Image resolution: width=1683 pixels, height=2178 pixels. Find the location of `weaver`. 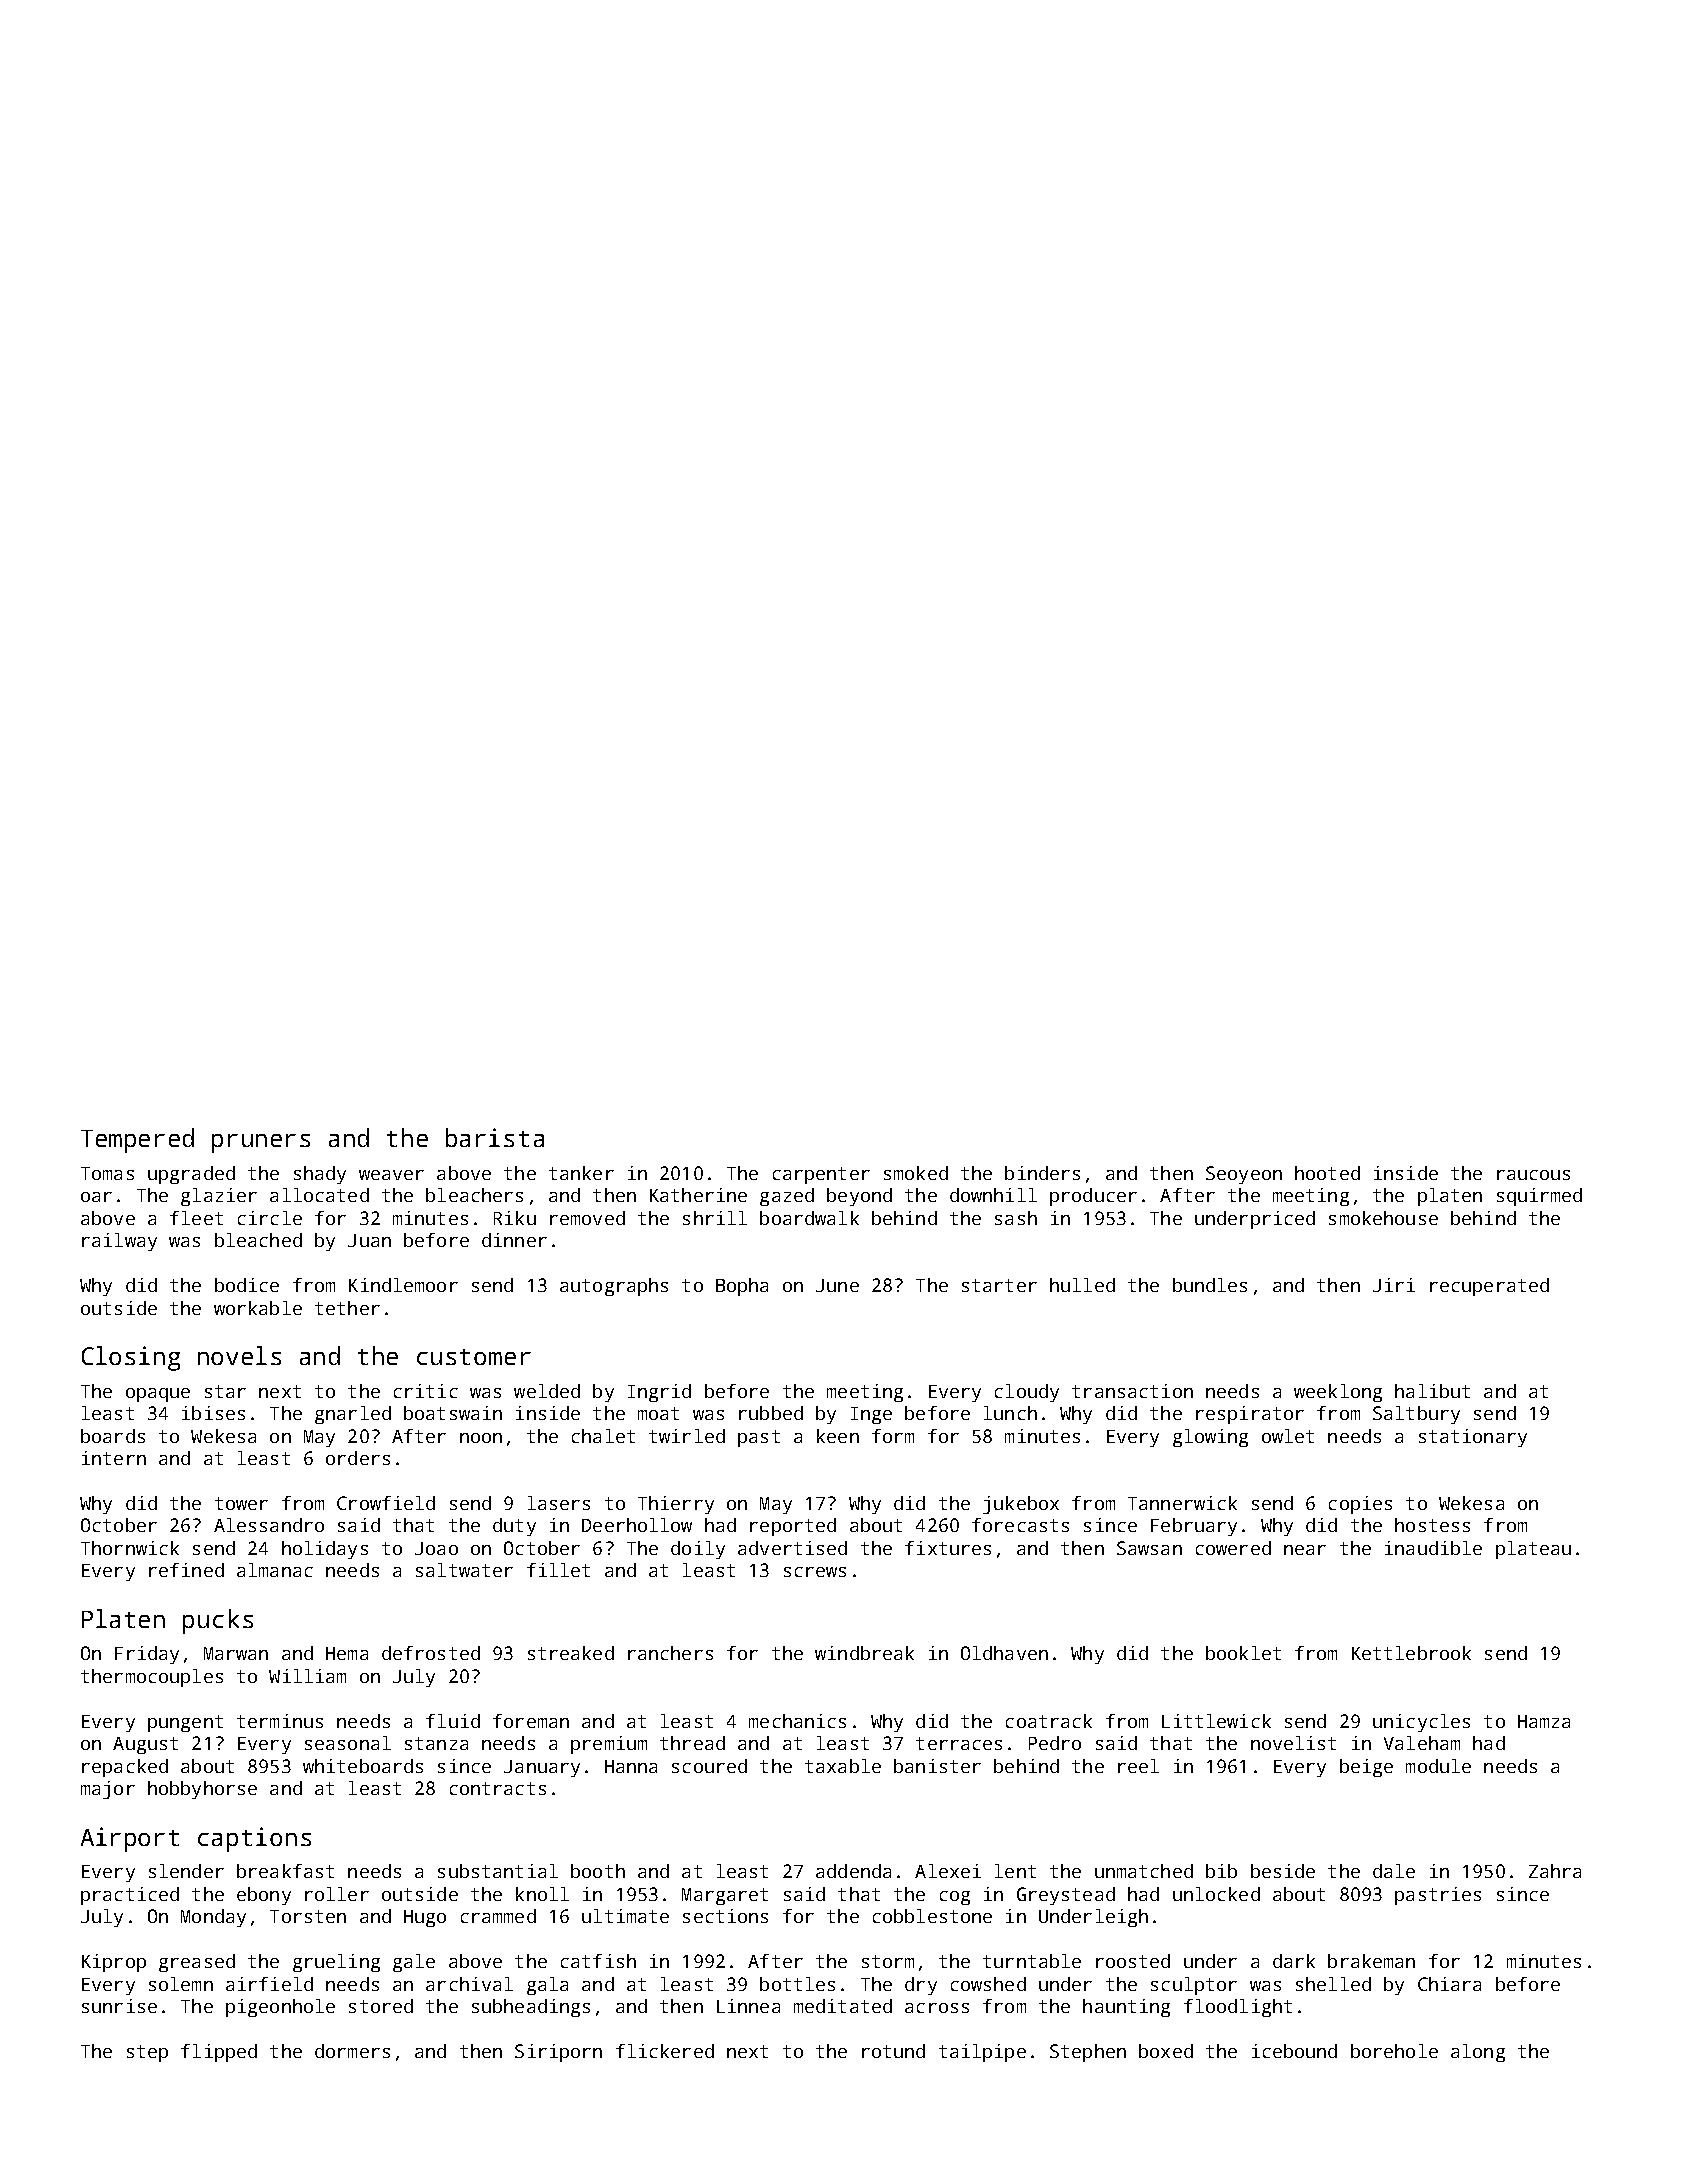

weaver is located at coordinates (391, 1175).
